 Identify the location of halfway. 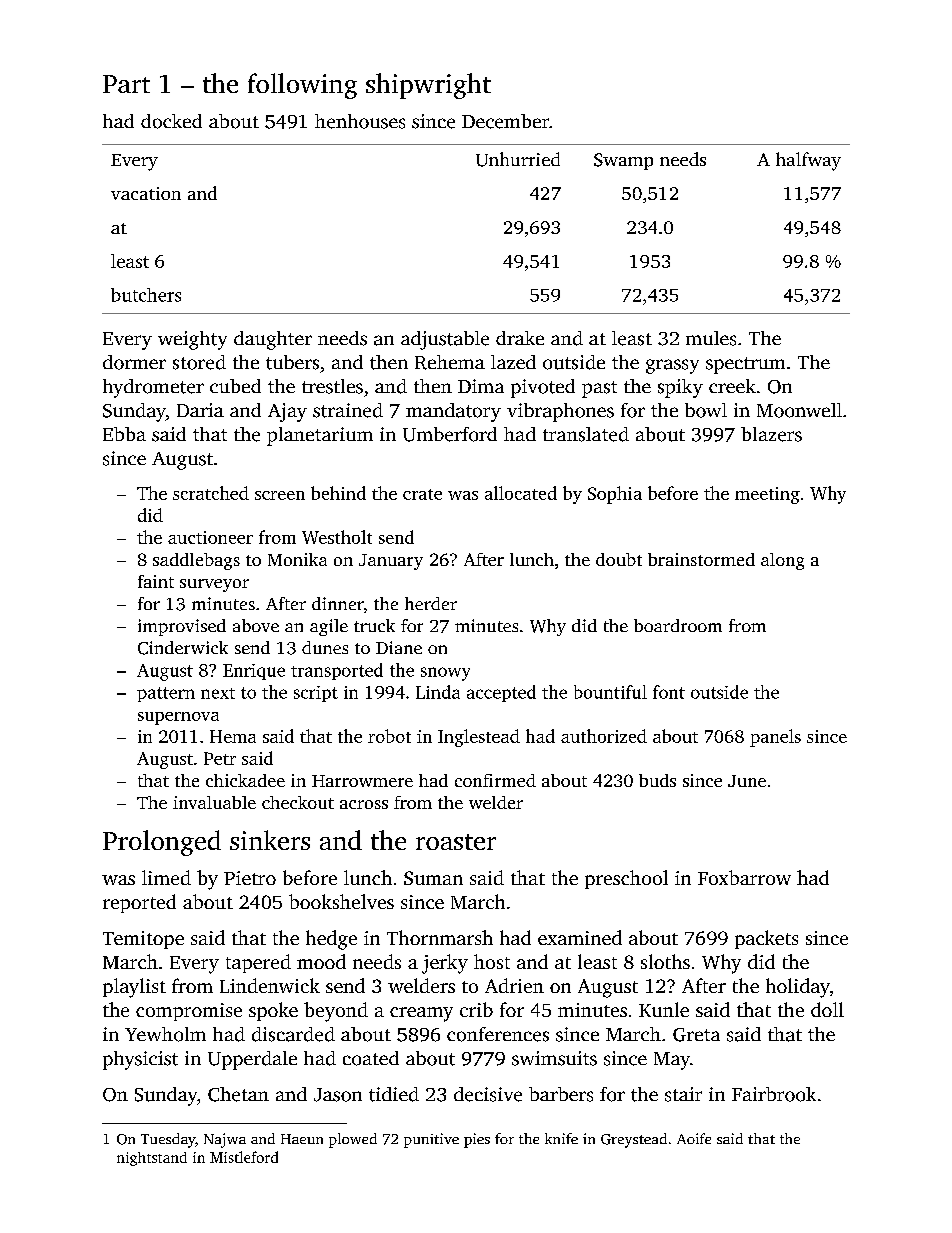
(808, 161).
